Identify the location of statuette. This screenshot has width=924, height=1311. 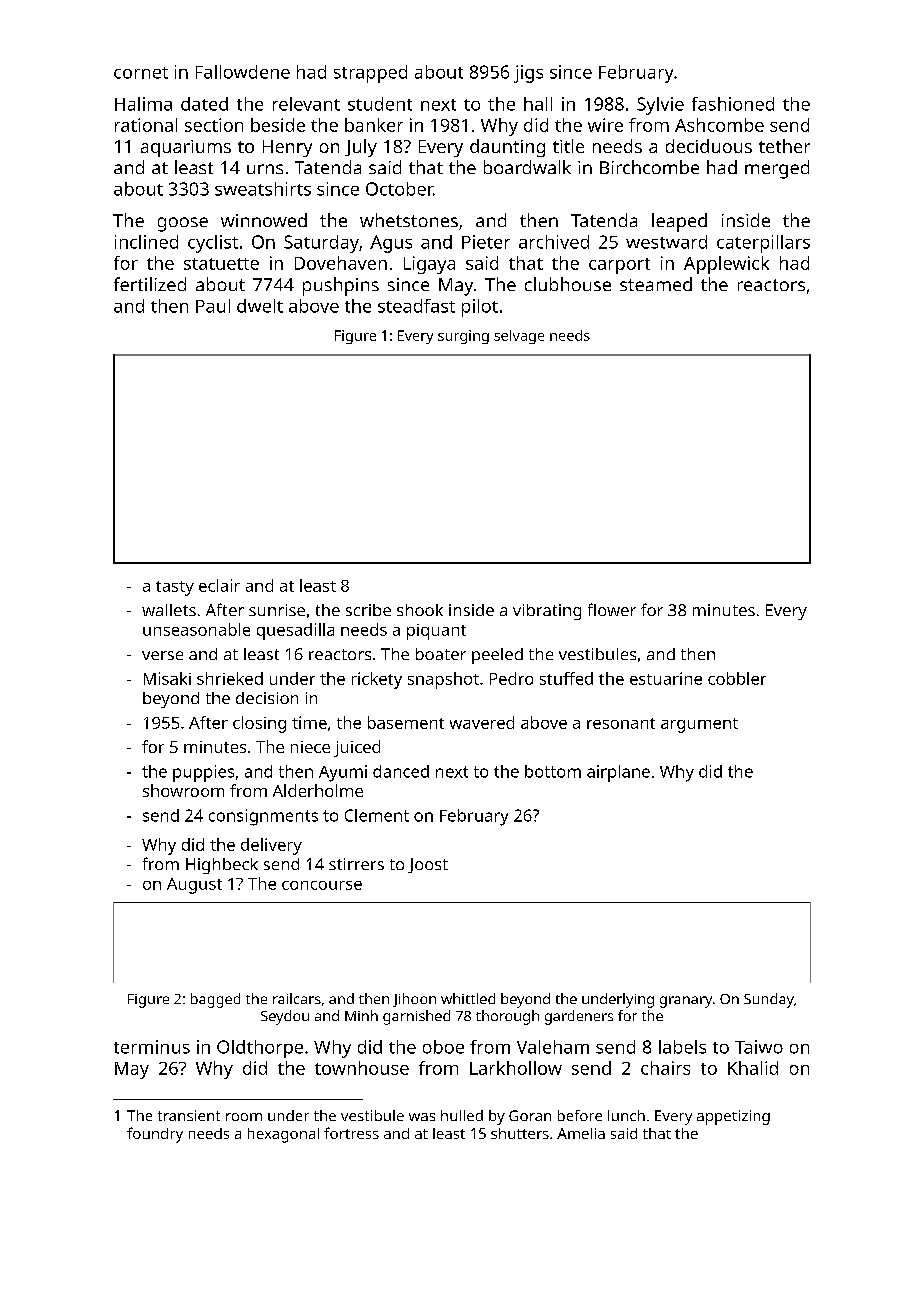
(221, 264).
